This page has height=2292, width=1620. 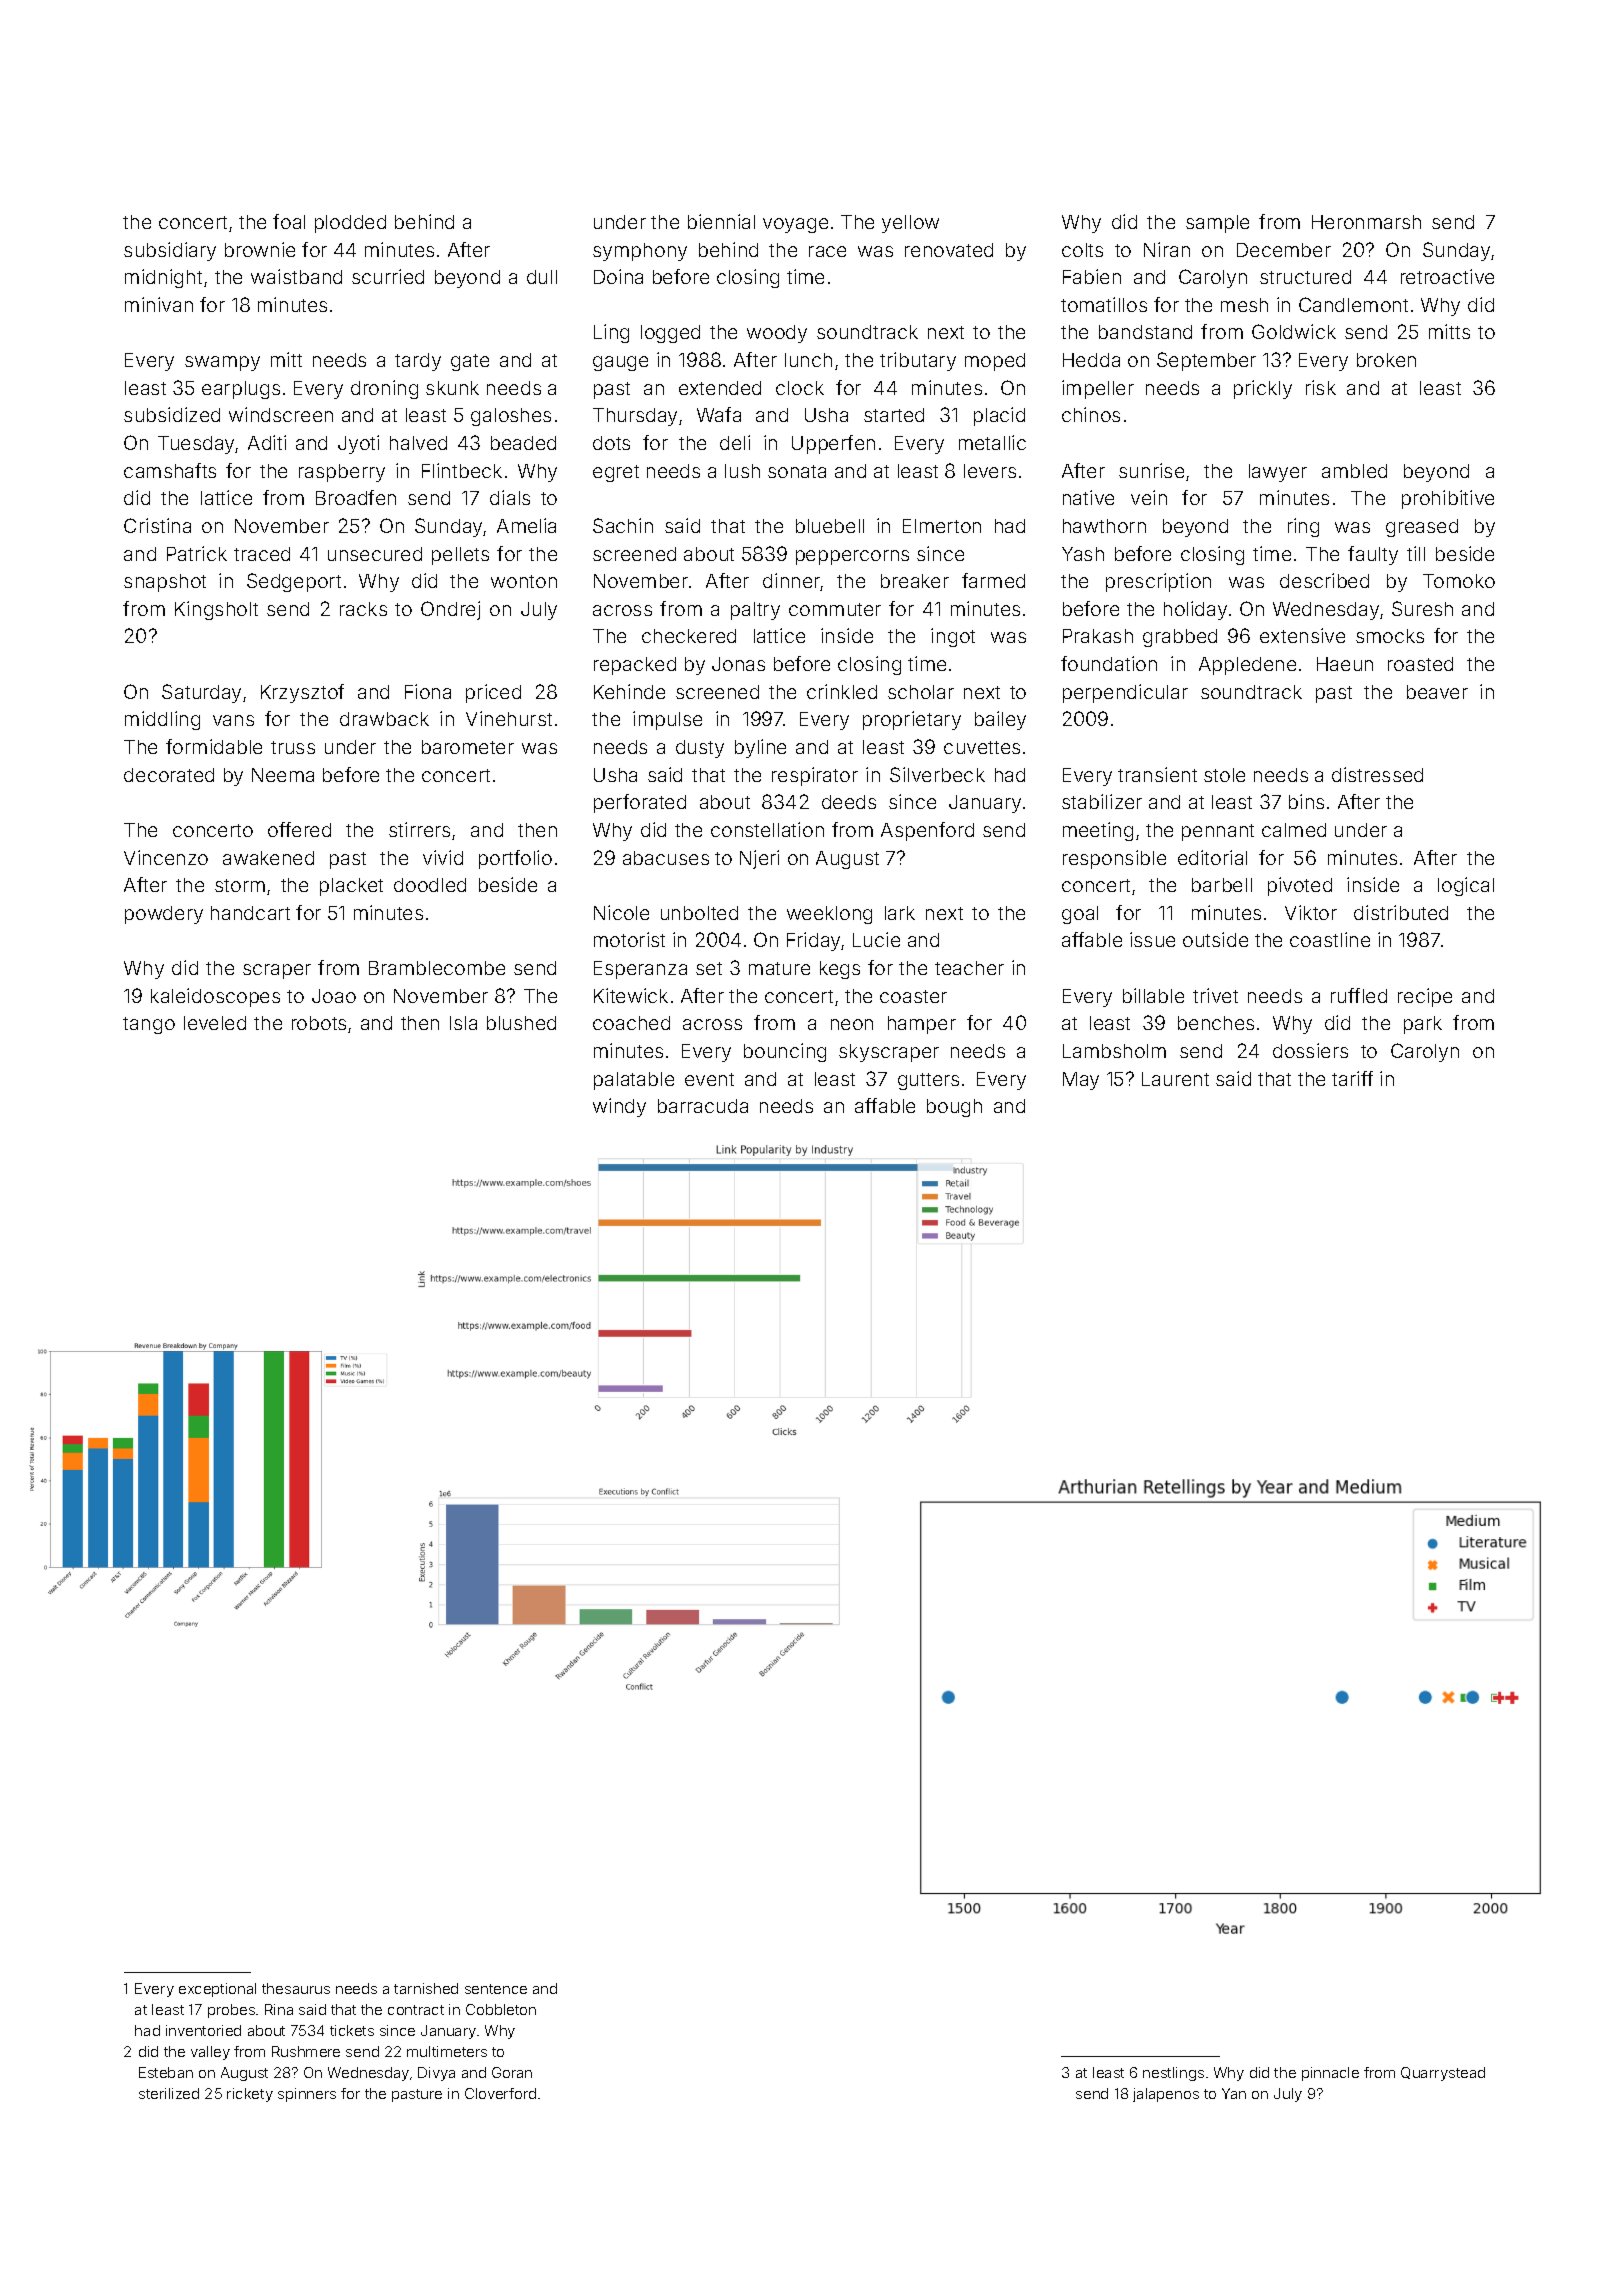 I want to click on Yan, so click(x=1234, y=2093).
